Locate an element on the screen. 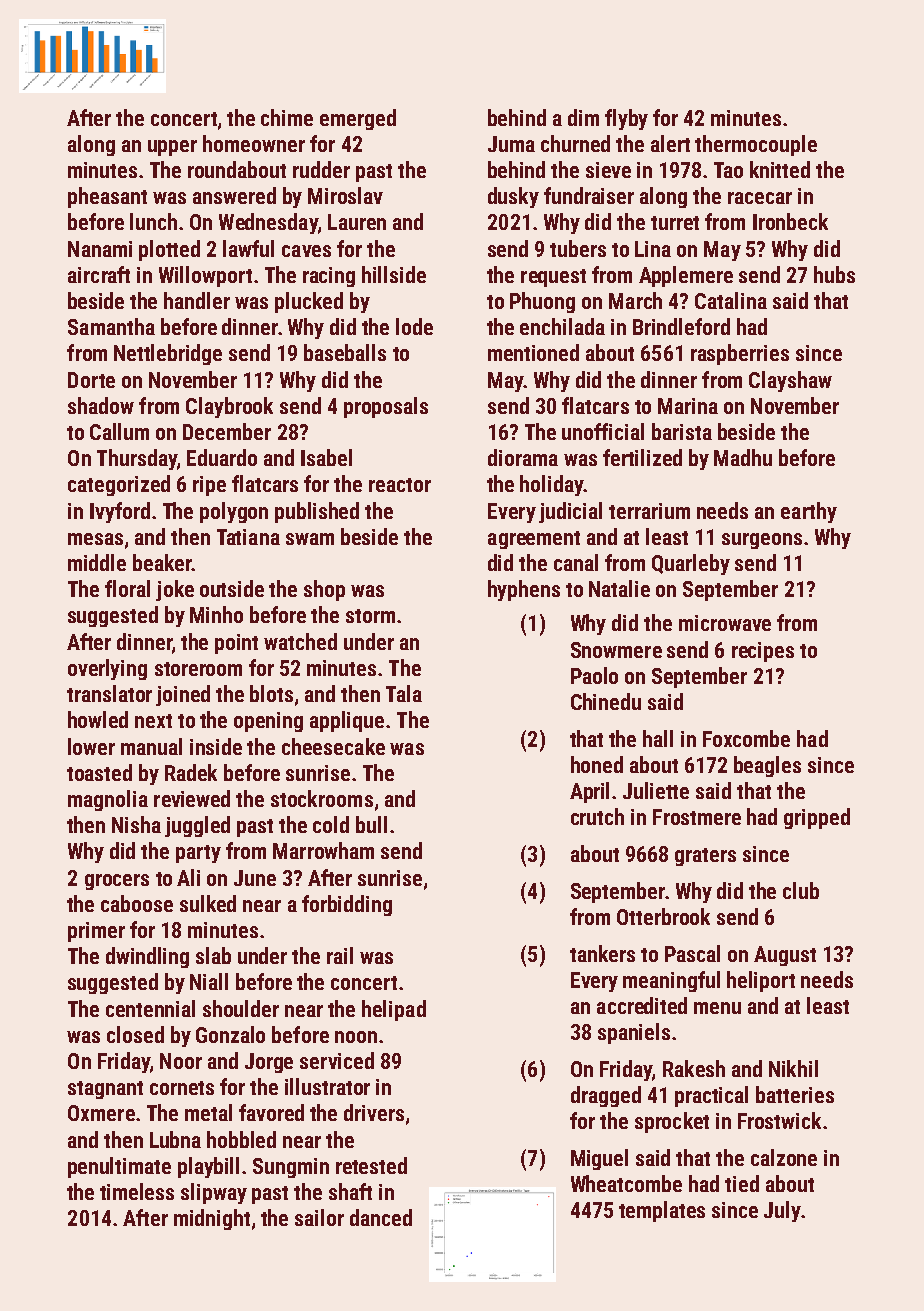  alert is located at coordinates (670, 143).
